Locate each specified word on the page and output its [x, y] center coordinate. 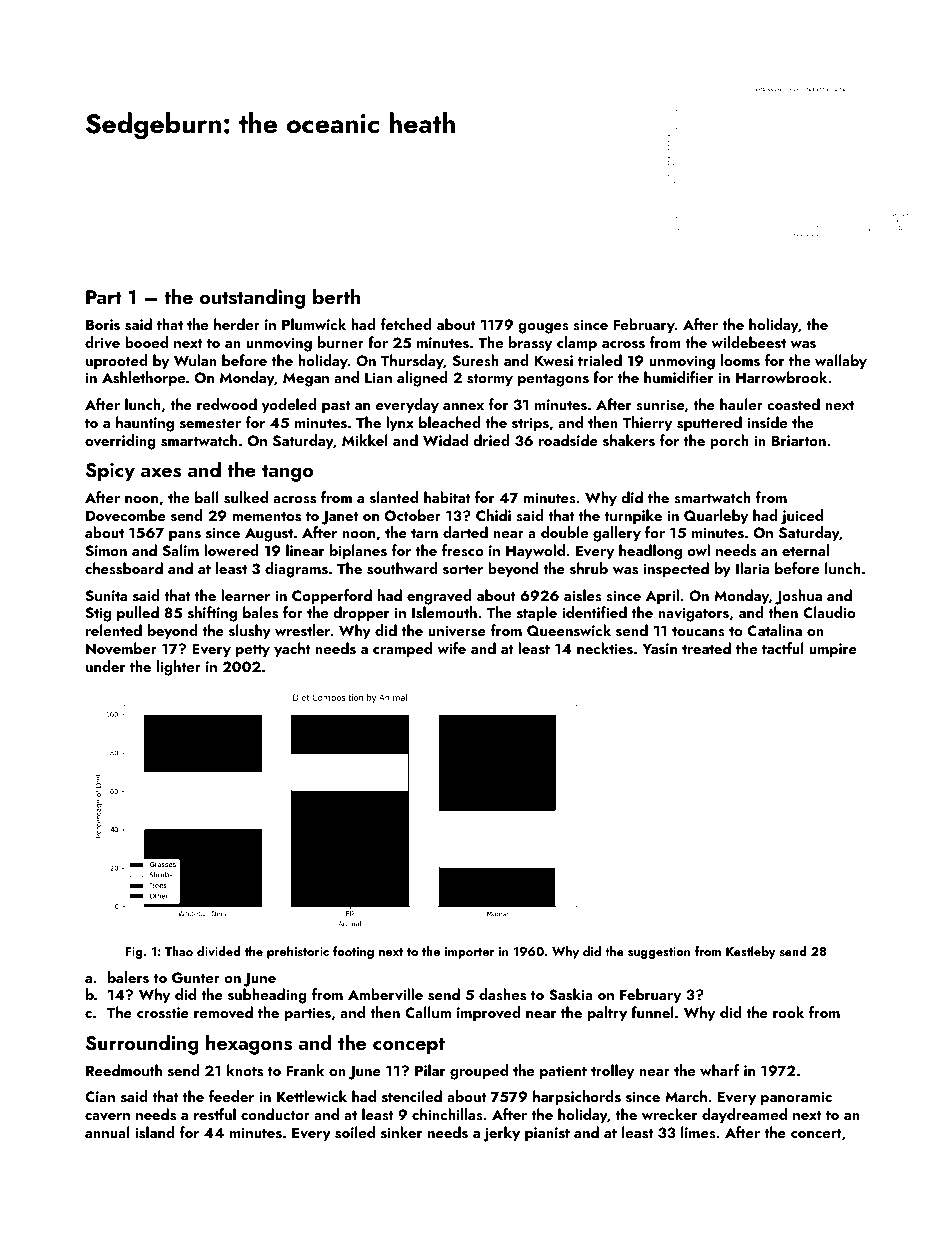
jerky [502, 1134]
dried [491, 440]
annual [107, 1132]
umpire [833, 650]
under [106, 666]
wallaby [841, 362]
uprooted [117, 362]
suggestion [659, 953]
